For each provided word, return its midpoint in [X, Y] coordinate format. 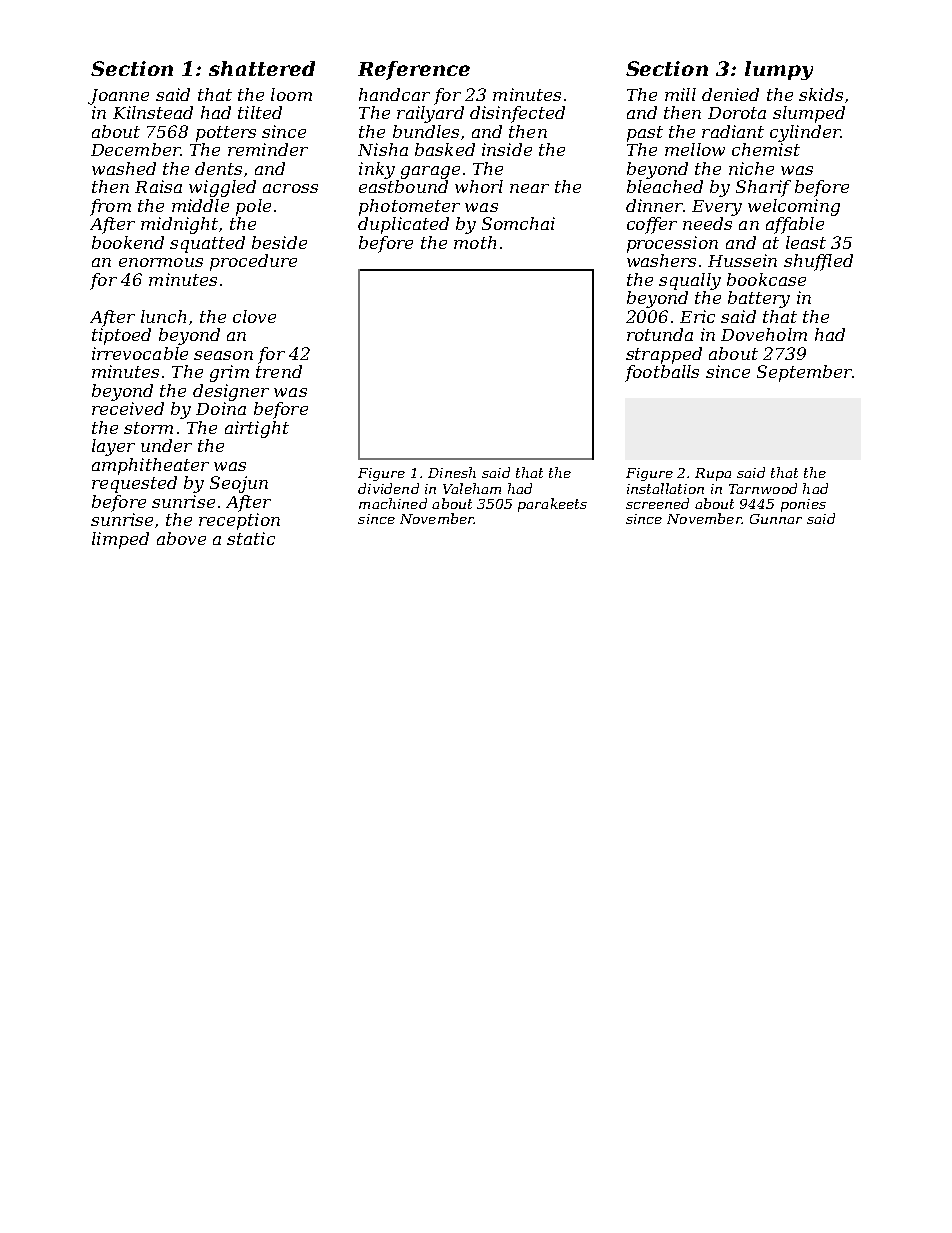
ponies [803, 505]
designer [231, 392]
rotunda [660, 334]
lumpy [779, 70]
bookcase [766, 279]
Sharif [763, 188]
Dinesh [452, 472]
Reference [414, 70]
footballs [662, 373]
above [181, 538]
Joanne [118, 97]
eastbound [403, 186]
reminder [268, 149]
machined [393, 503]
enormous [161, 262]
